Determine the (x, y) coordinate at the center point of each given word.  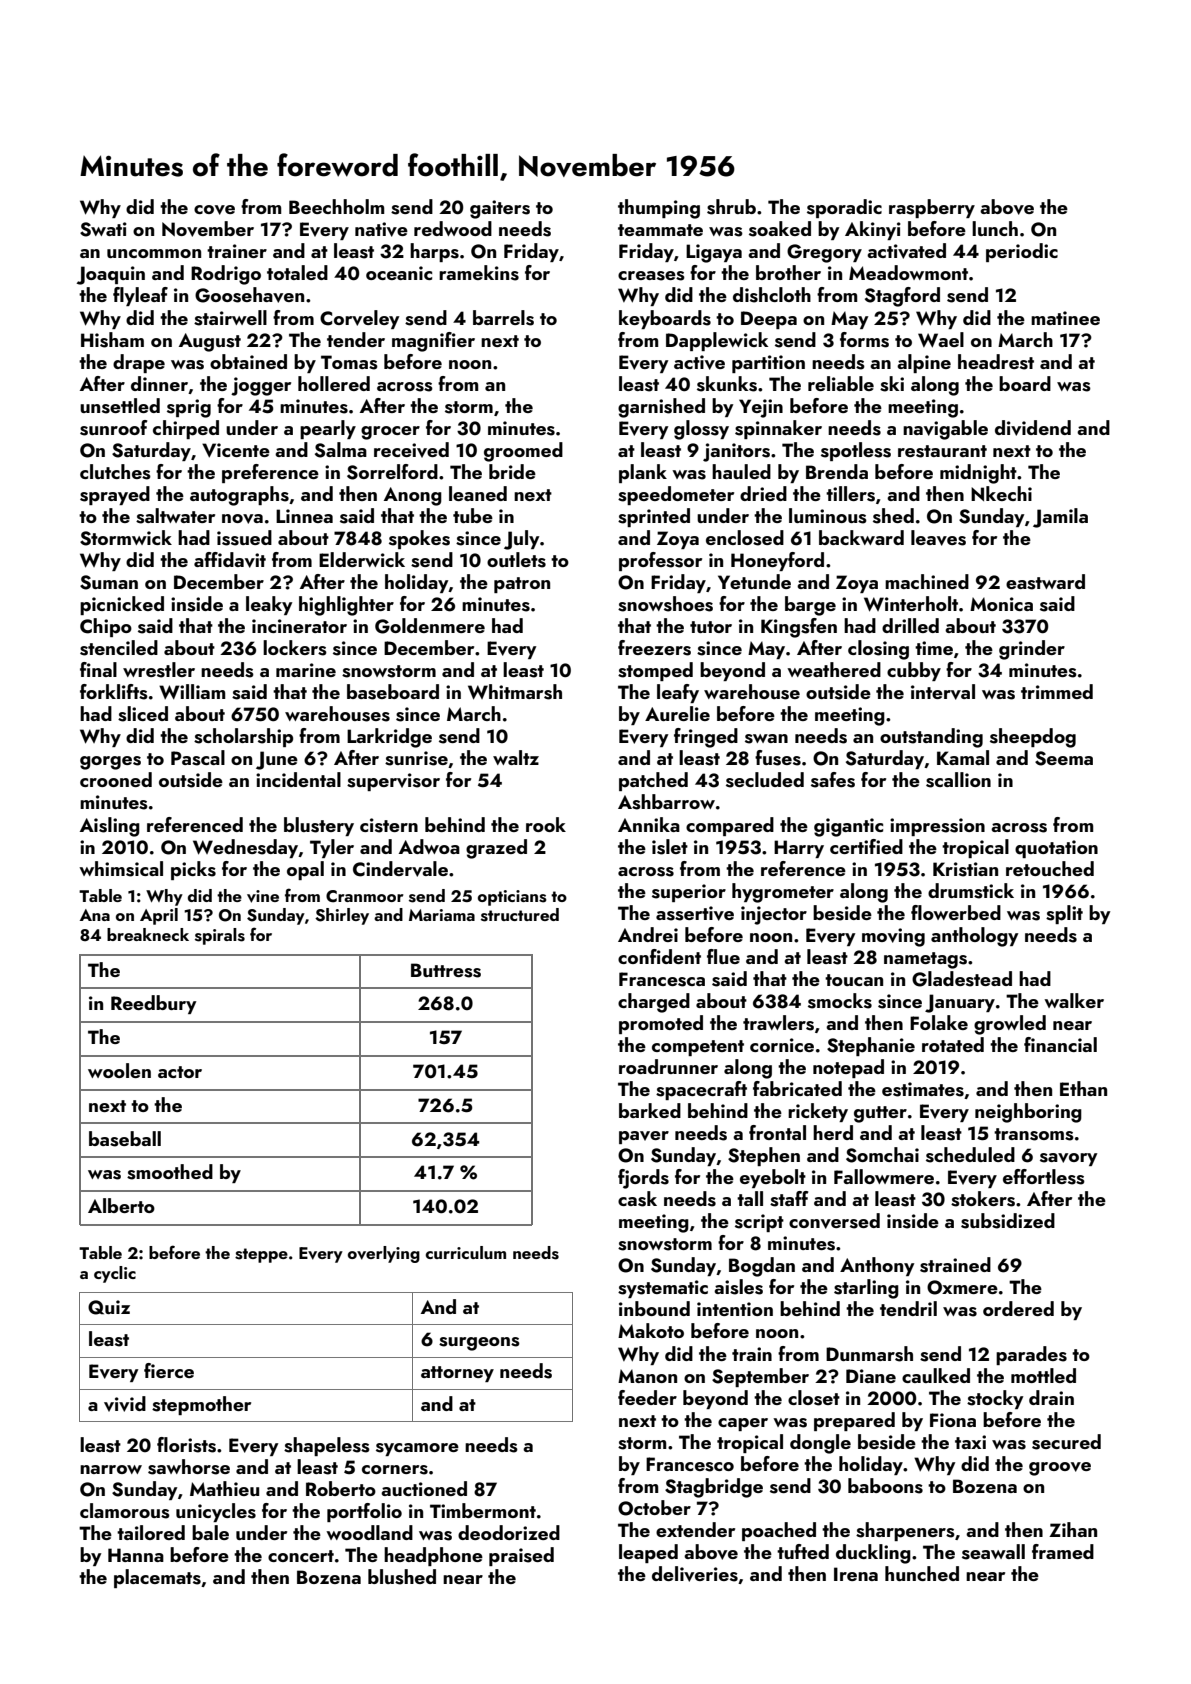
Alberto (121, 1205)
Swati (103, 229)
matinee (1065, 318)
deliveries (695, 1574)
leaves (938, 538)
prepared (854, 1421)
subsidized (1008, 1221)
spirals (220, 936)
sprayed (115, 495)
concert (301, 1556)
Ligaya (714, 253)
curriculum (466, 1252)
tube (473, 515)
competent (698, 1048)
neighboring (1028, 1113)
